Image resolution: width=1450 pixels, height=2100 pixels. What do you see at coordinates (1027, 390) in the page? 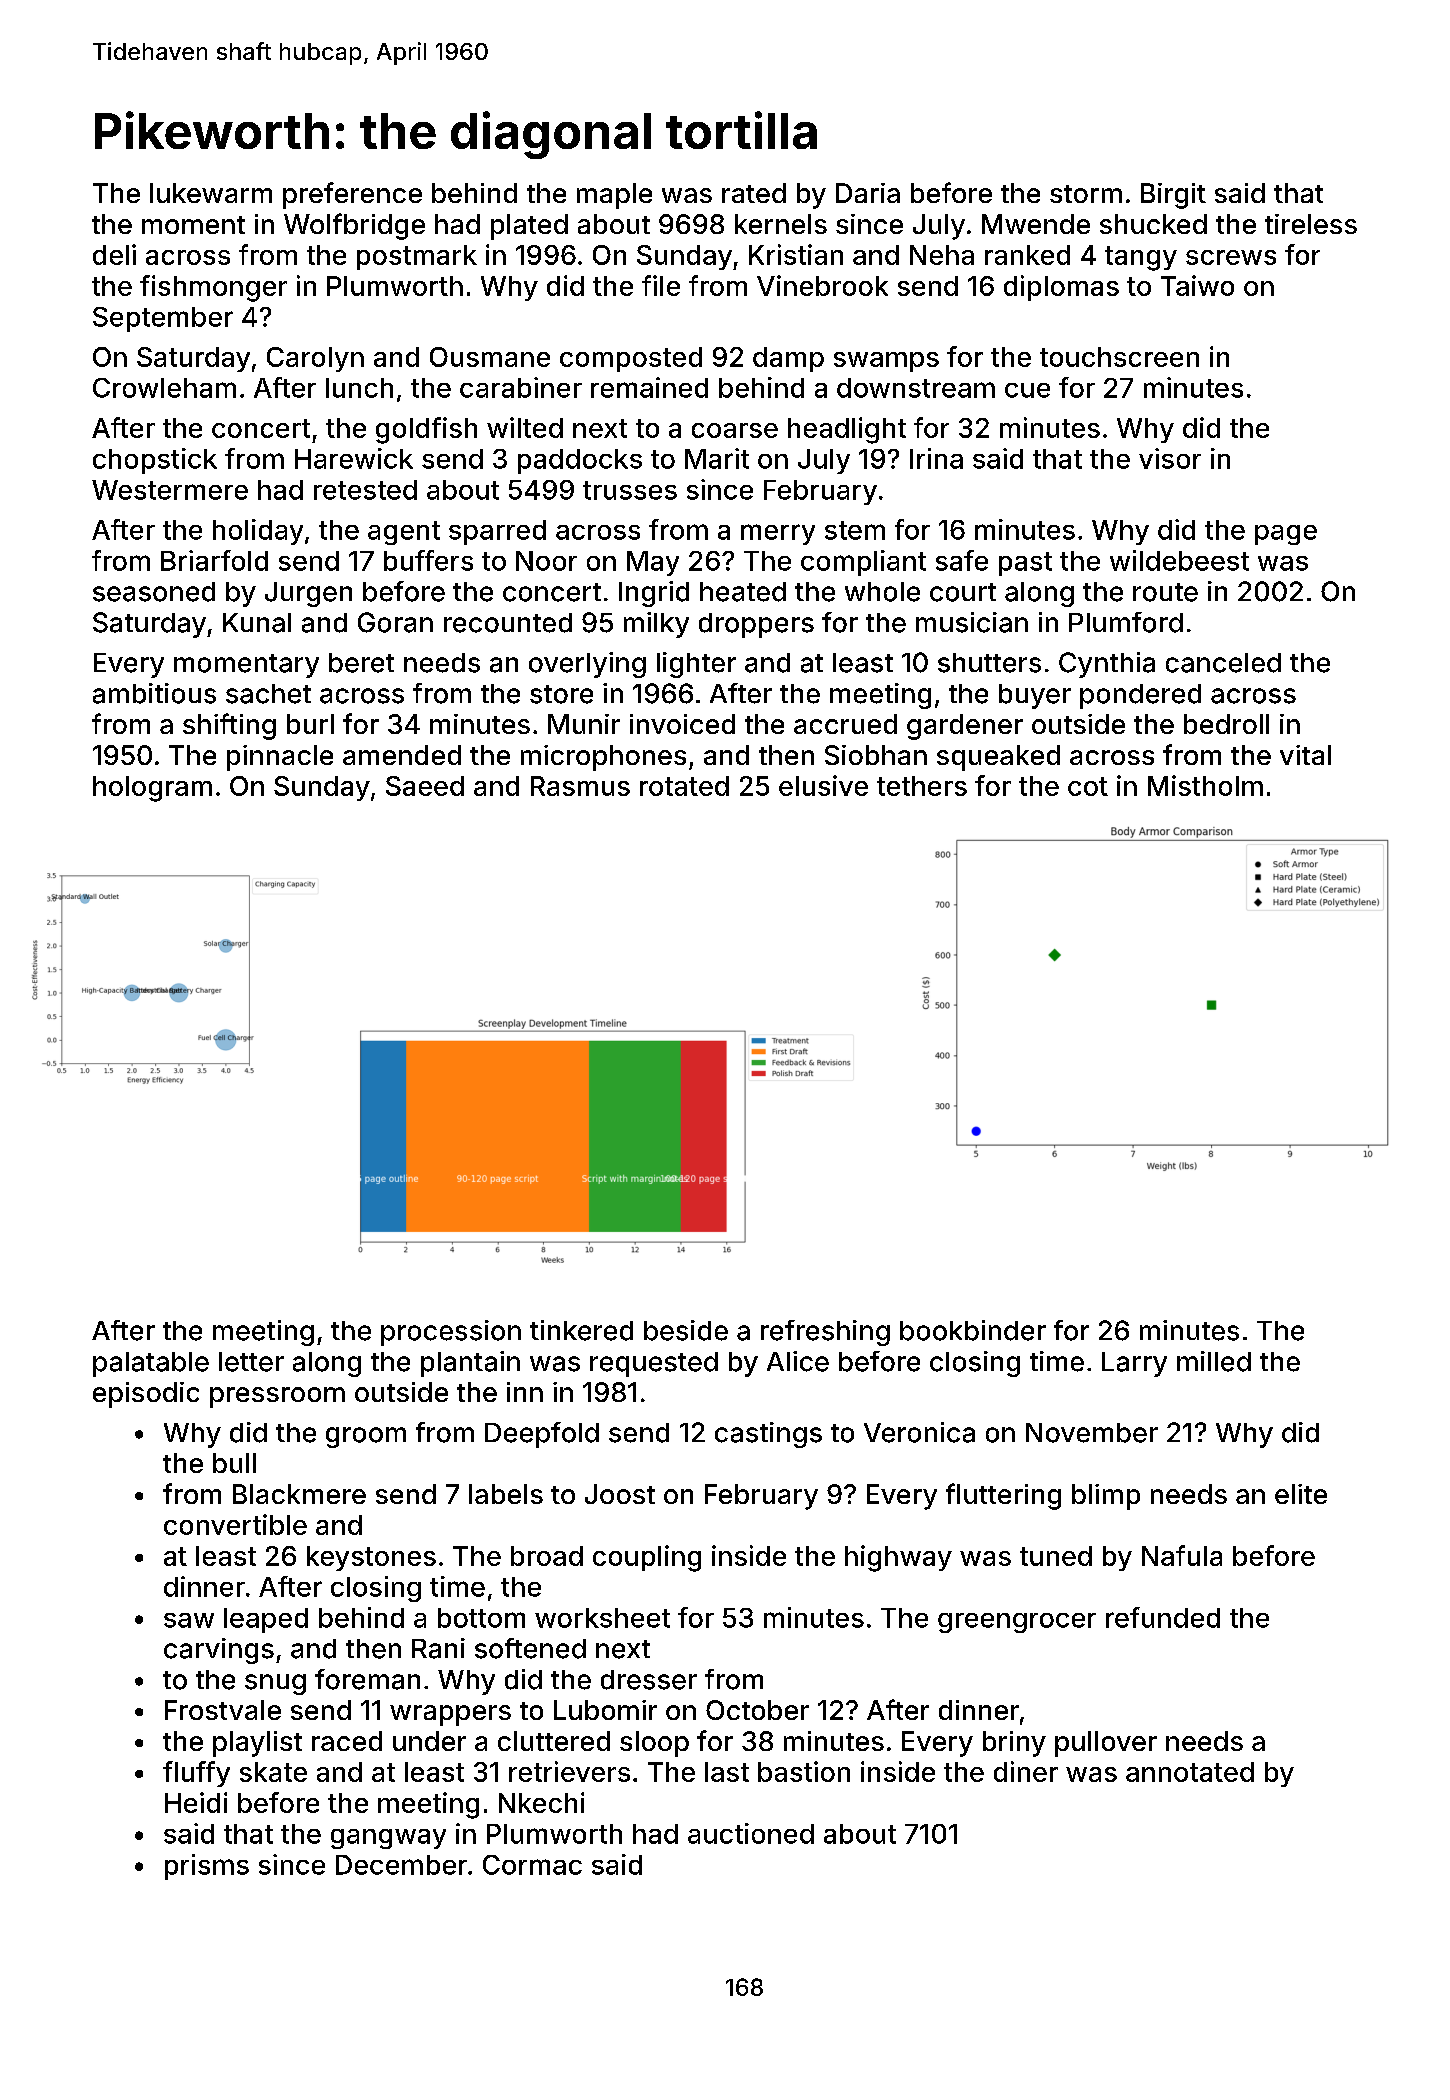
I see `cue` at bounding box center [1027, 390].
